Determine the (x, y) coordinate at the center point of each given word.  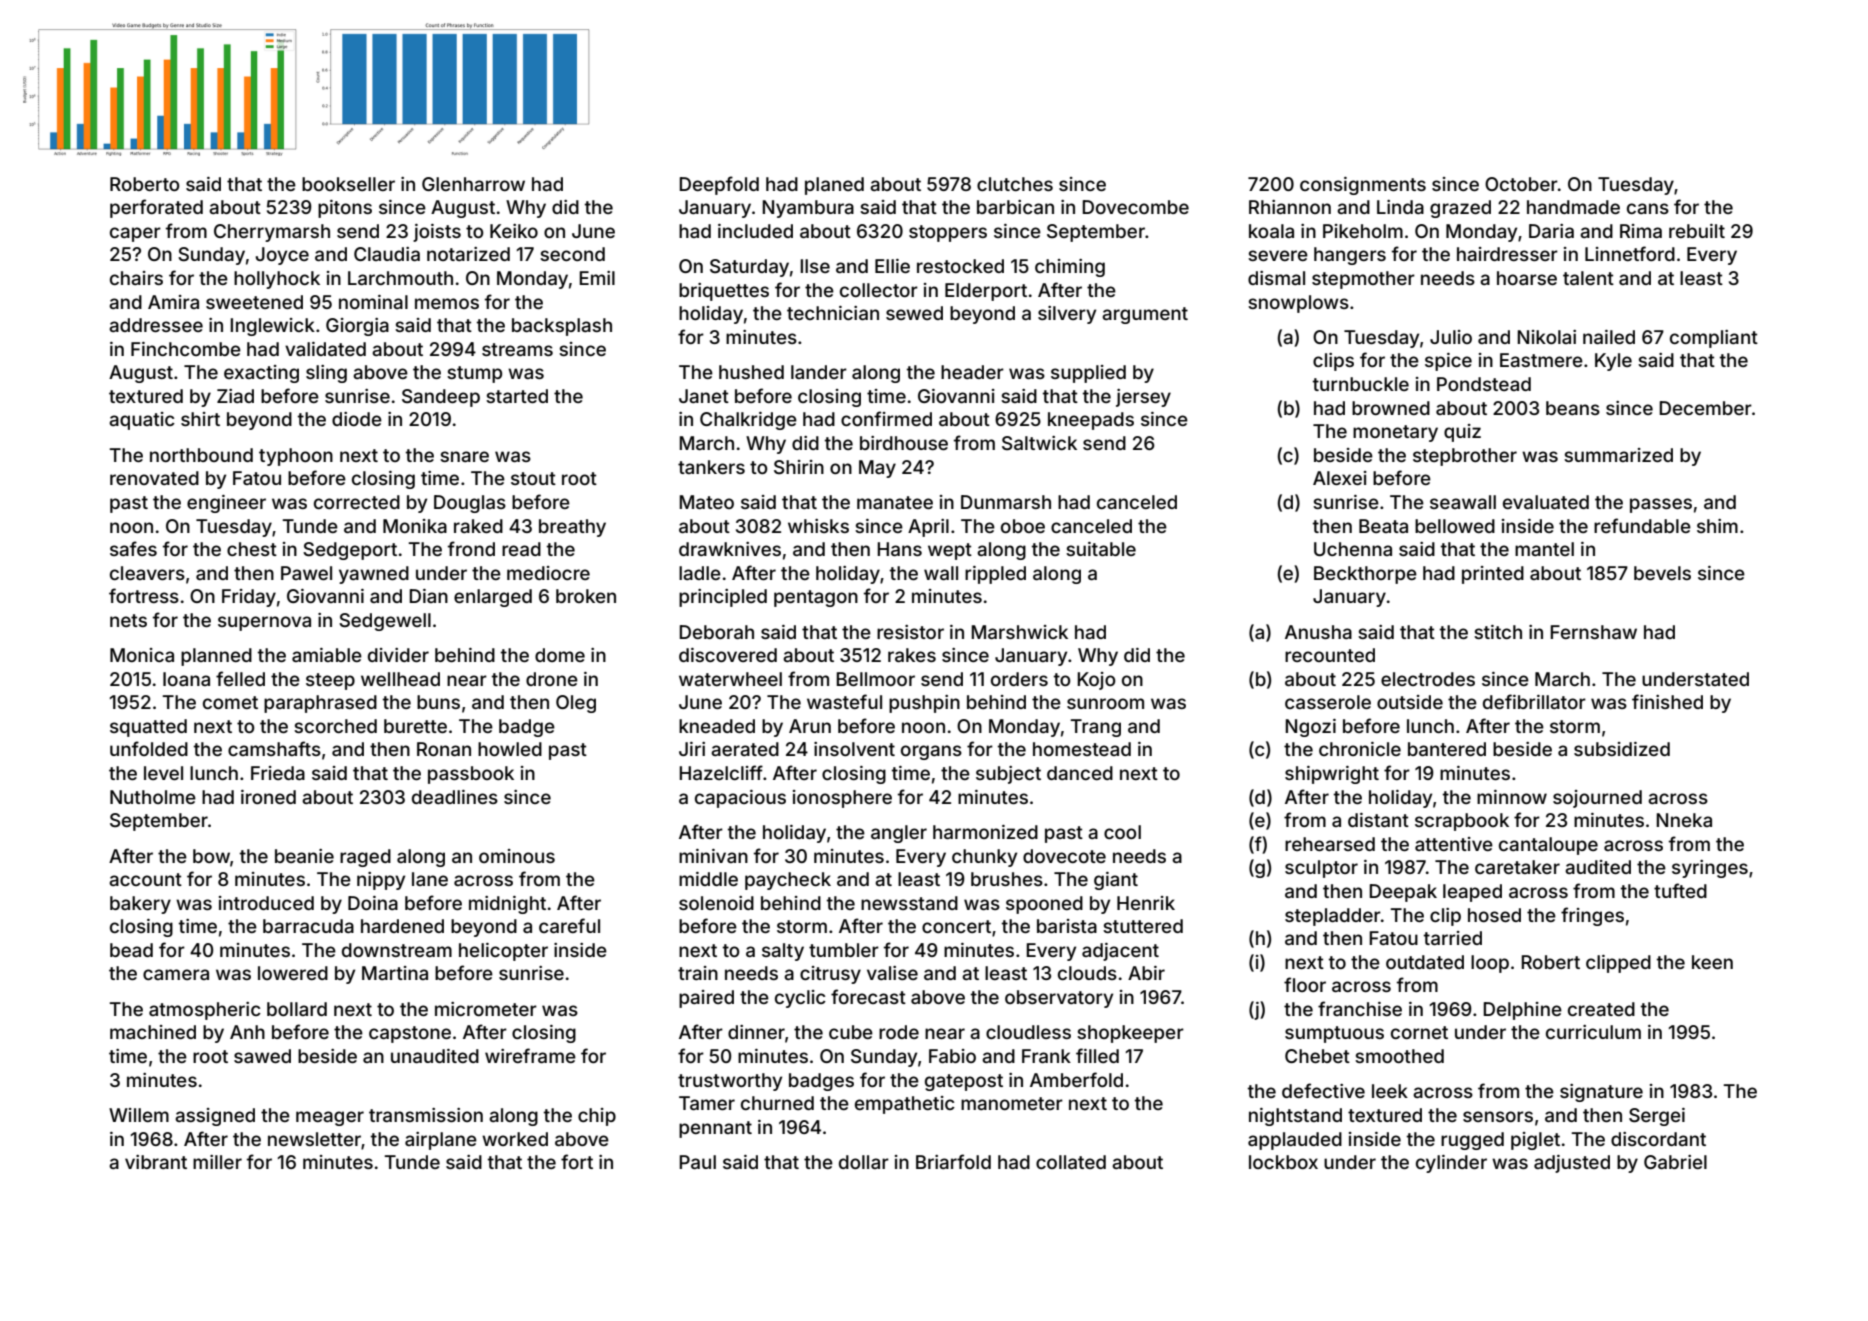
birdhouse (904, 443)
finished (1667, 701)
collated (1071, 1162)
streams (517, 349)
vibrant (156, 1162)
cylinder (1451, 1164)
